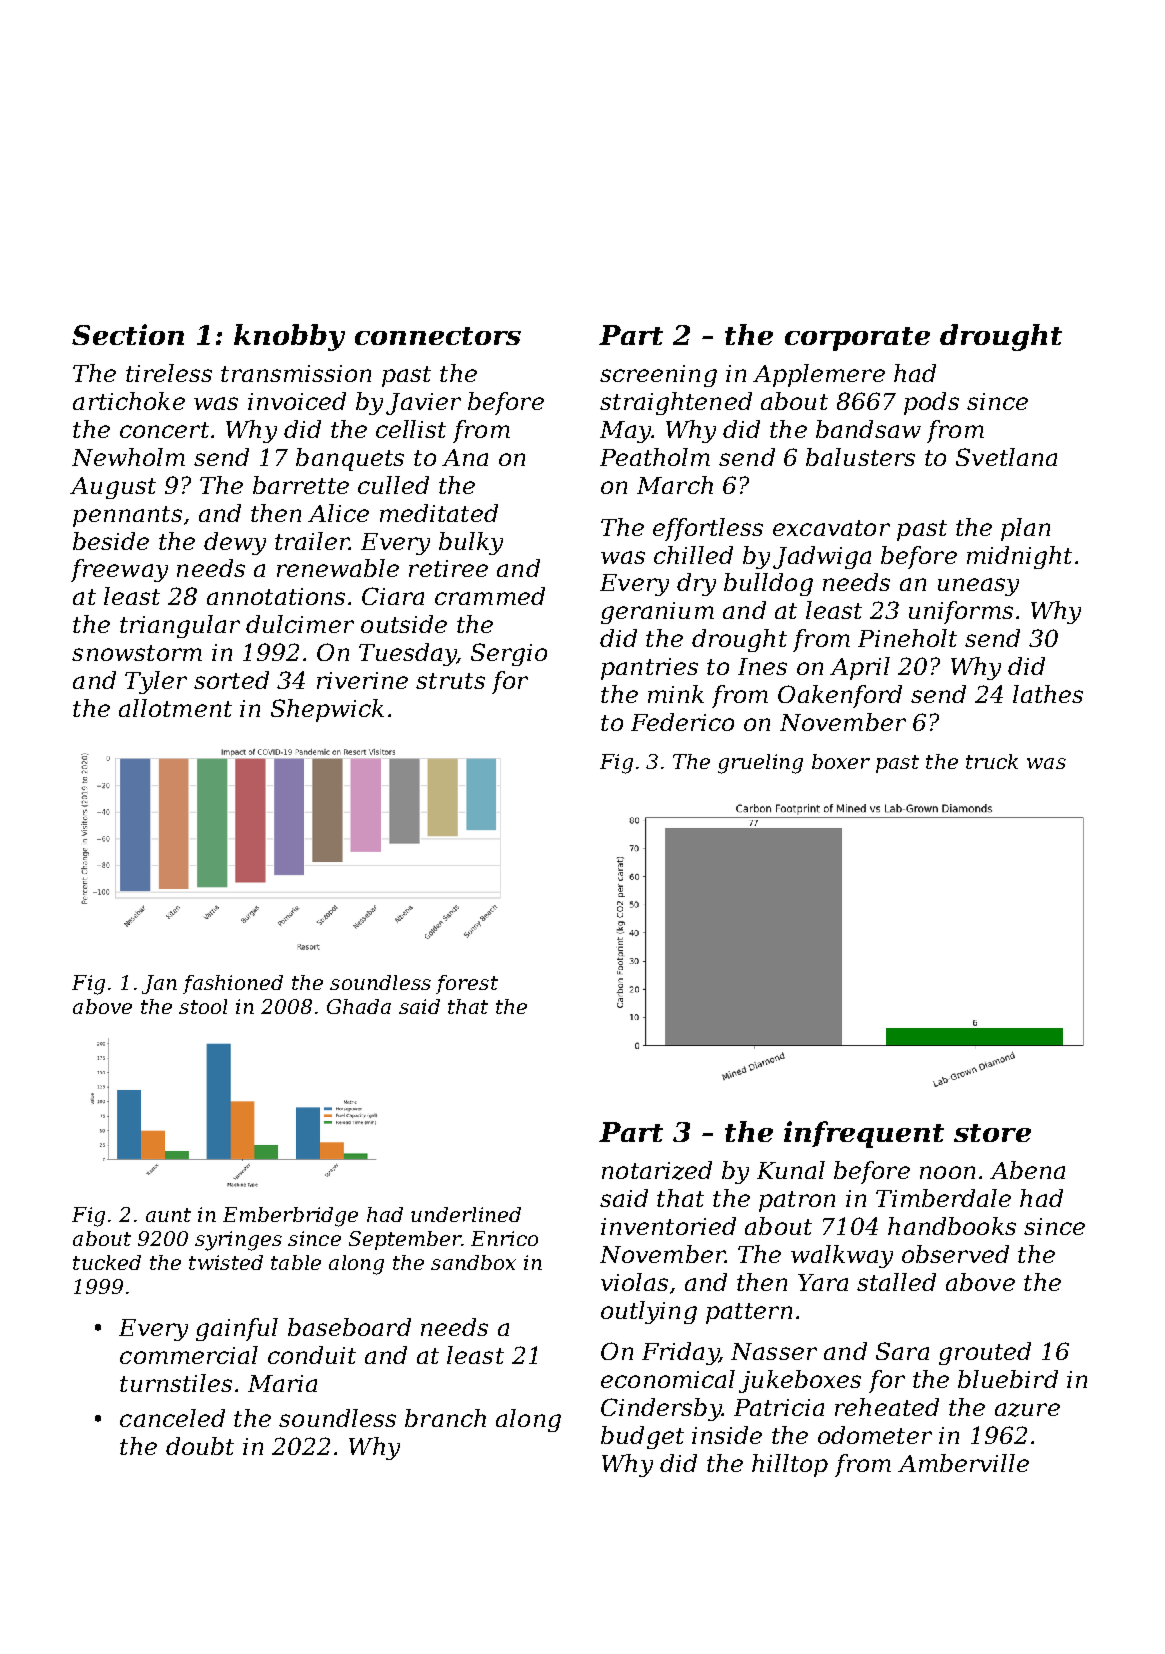 This page has height=1654, width=1165. I want to click on tucked, so click(107, 1262).
